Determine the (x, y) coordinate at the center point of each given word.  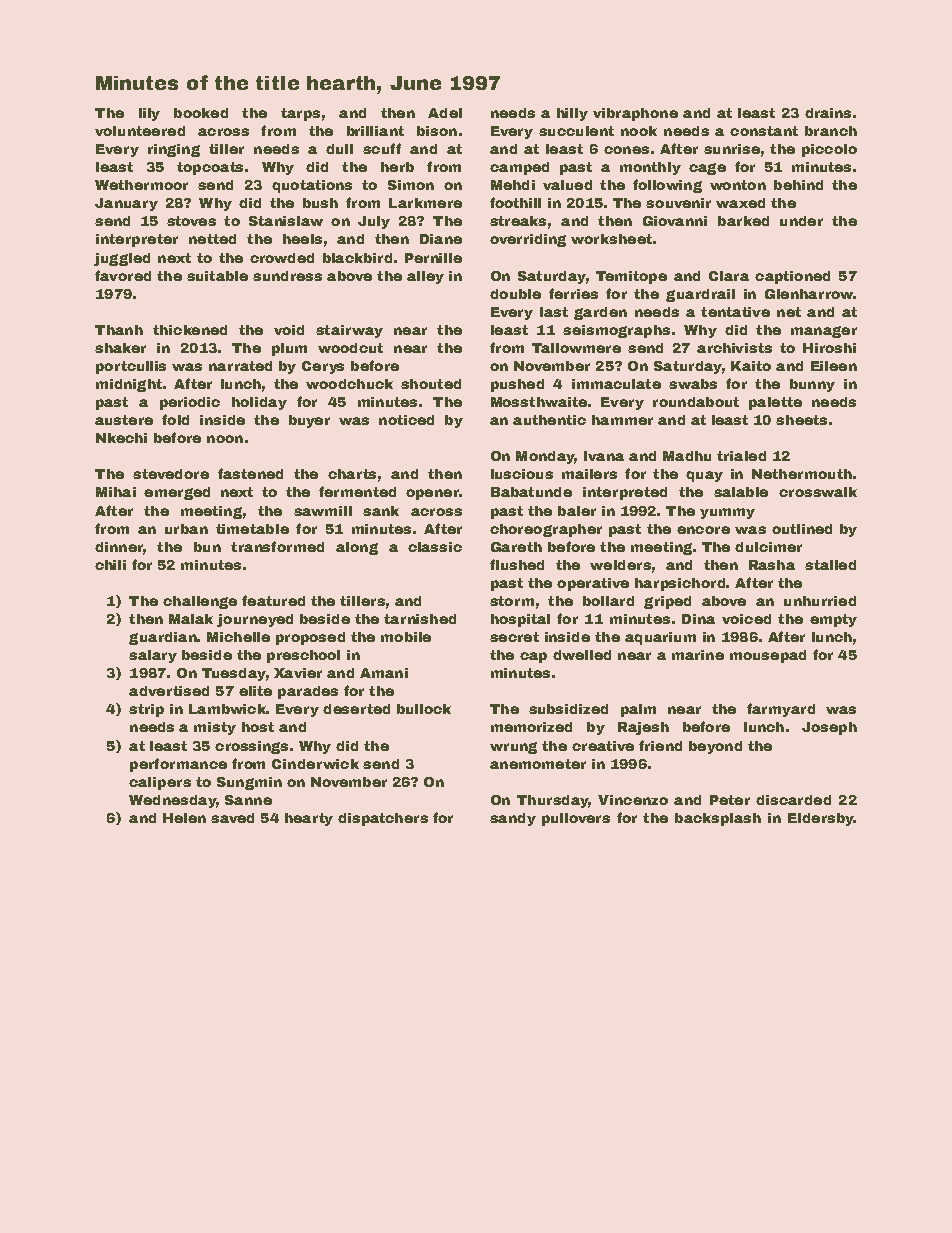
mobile (406, 637)
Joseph (829, 728)
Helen (184, 818)
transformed (277, 546)
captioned (792, 277)
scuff (382, 148)
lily (149, 114)
